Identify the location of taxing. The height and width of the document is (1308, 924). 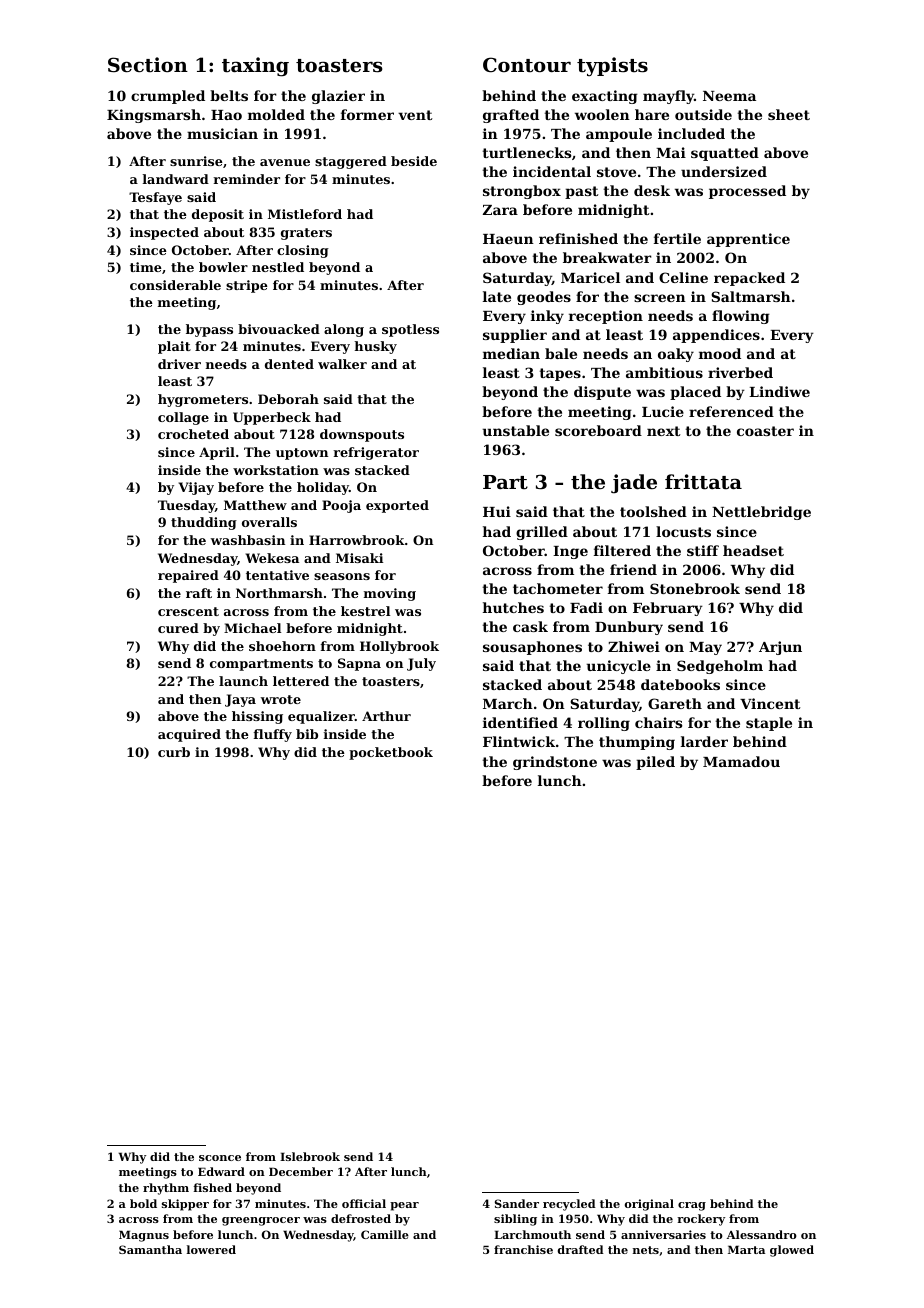
(255, 67).
